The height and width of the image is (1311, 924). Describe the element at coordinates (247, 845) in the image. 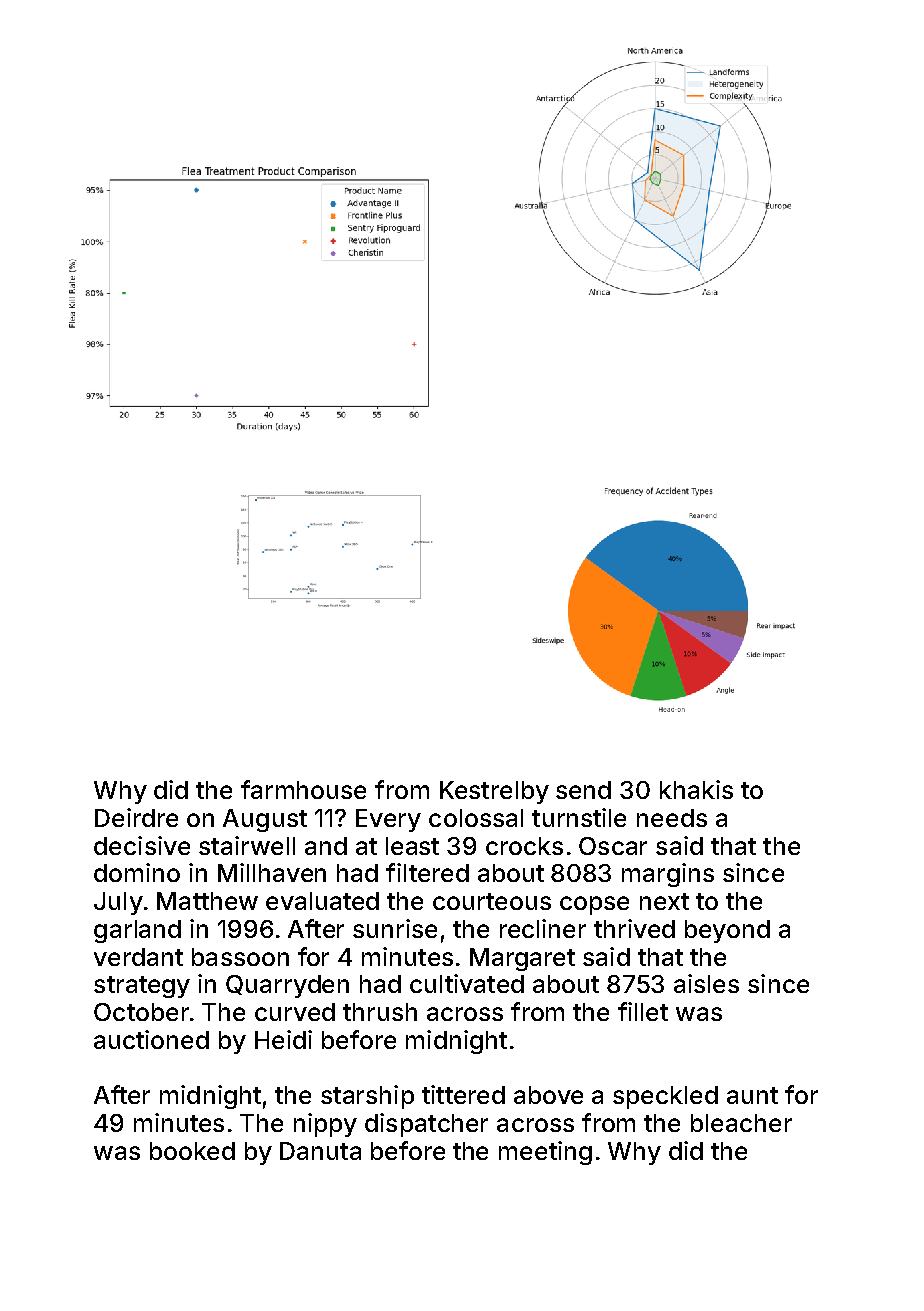

I see `stairwell` at that location.
